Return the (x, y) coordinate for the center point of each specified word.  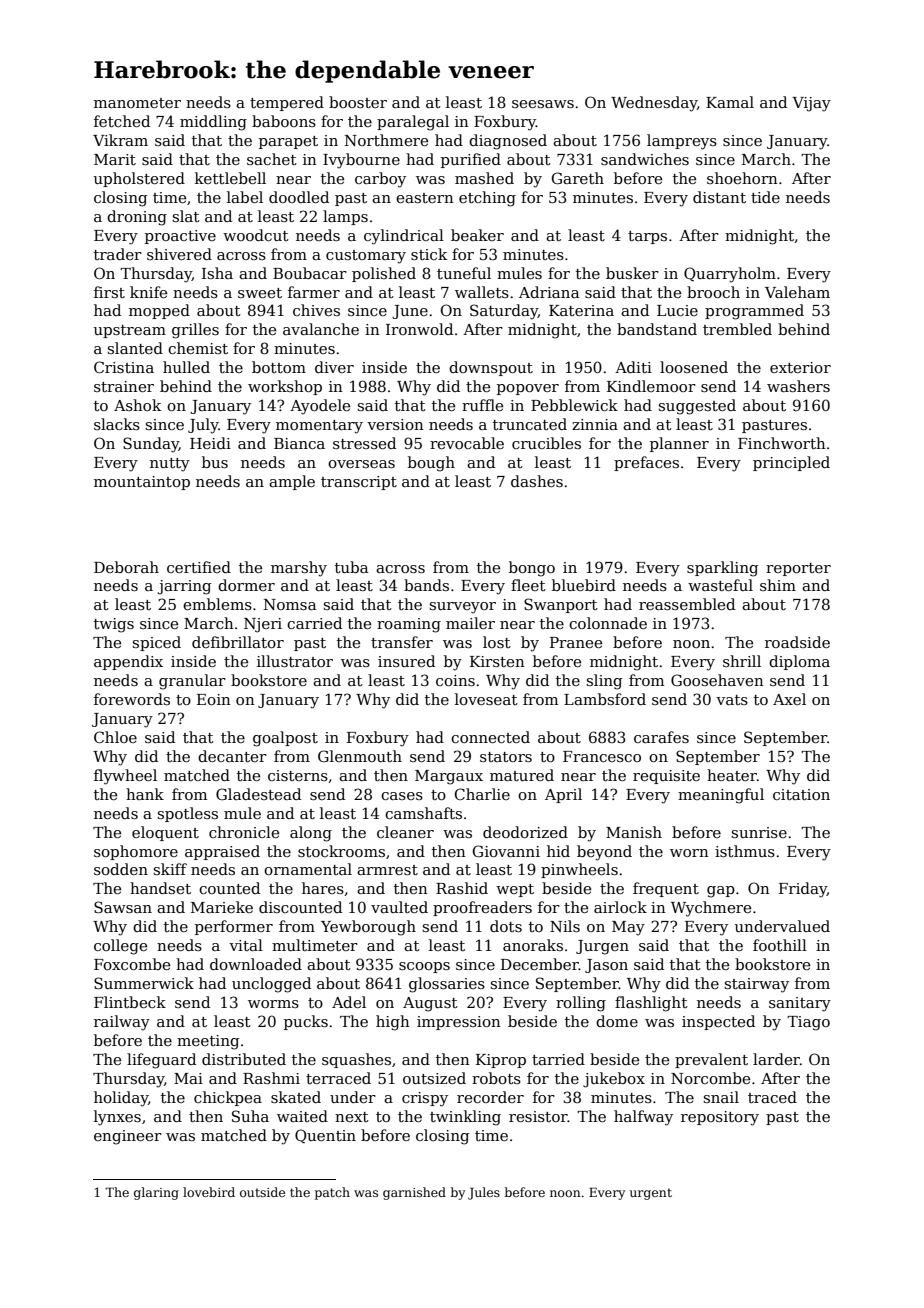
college (120, 947)
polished (384, 274)
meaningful (721, 796)
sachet (272, 159)
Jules (484, 1193)
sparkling (722, 569)
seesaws (543, 104)
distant (719, 197)
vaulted (399, 907)
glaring (156, 1193)
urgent (651, 1194)
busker (632, 273)
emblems (217, 604)
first (109, 292)
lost (497, 642)
